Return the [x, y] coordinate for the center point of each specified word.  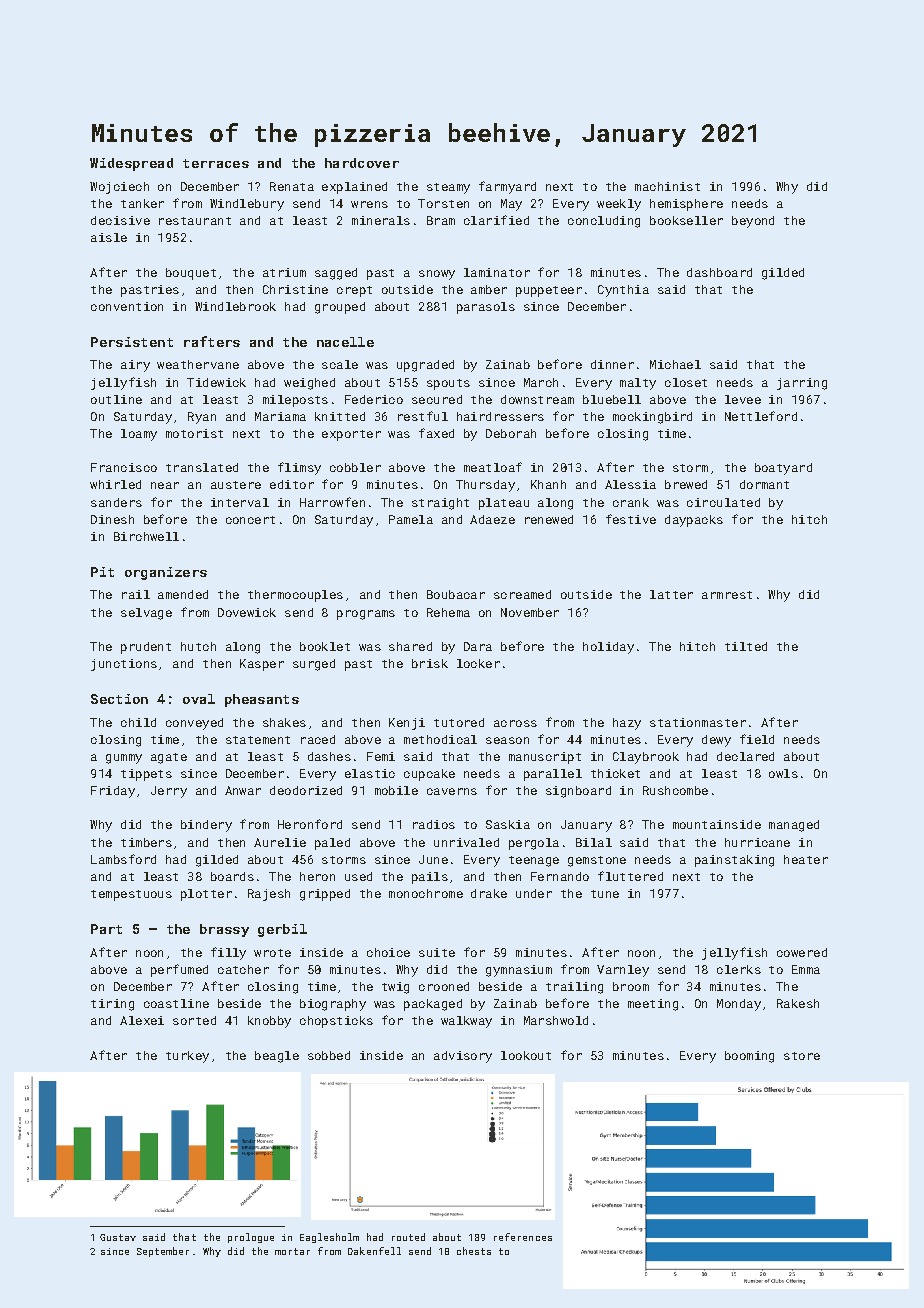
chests [474, 1251]
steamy [448, 188]
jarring [802, 384]
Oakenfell [374, 1251]
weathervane [198, 364]
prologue [251, 1238]
